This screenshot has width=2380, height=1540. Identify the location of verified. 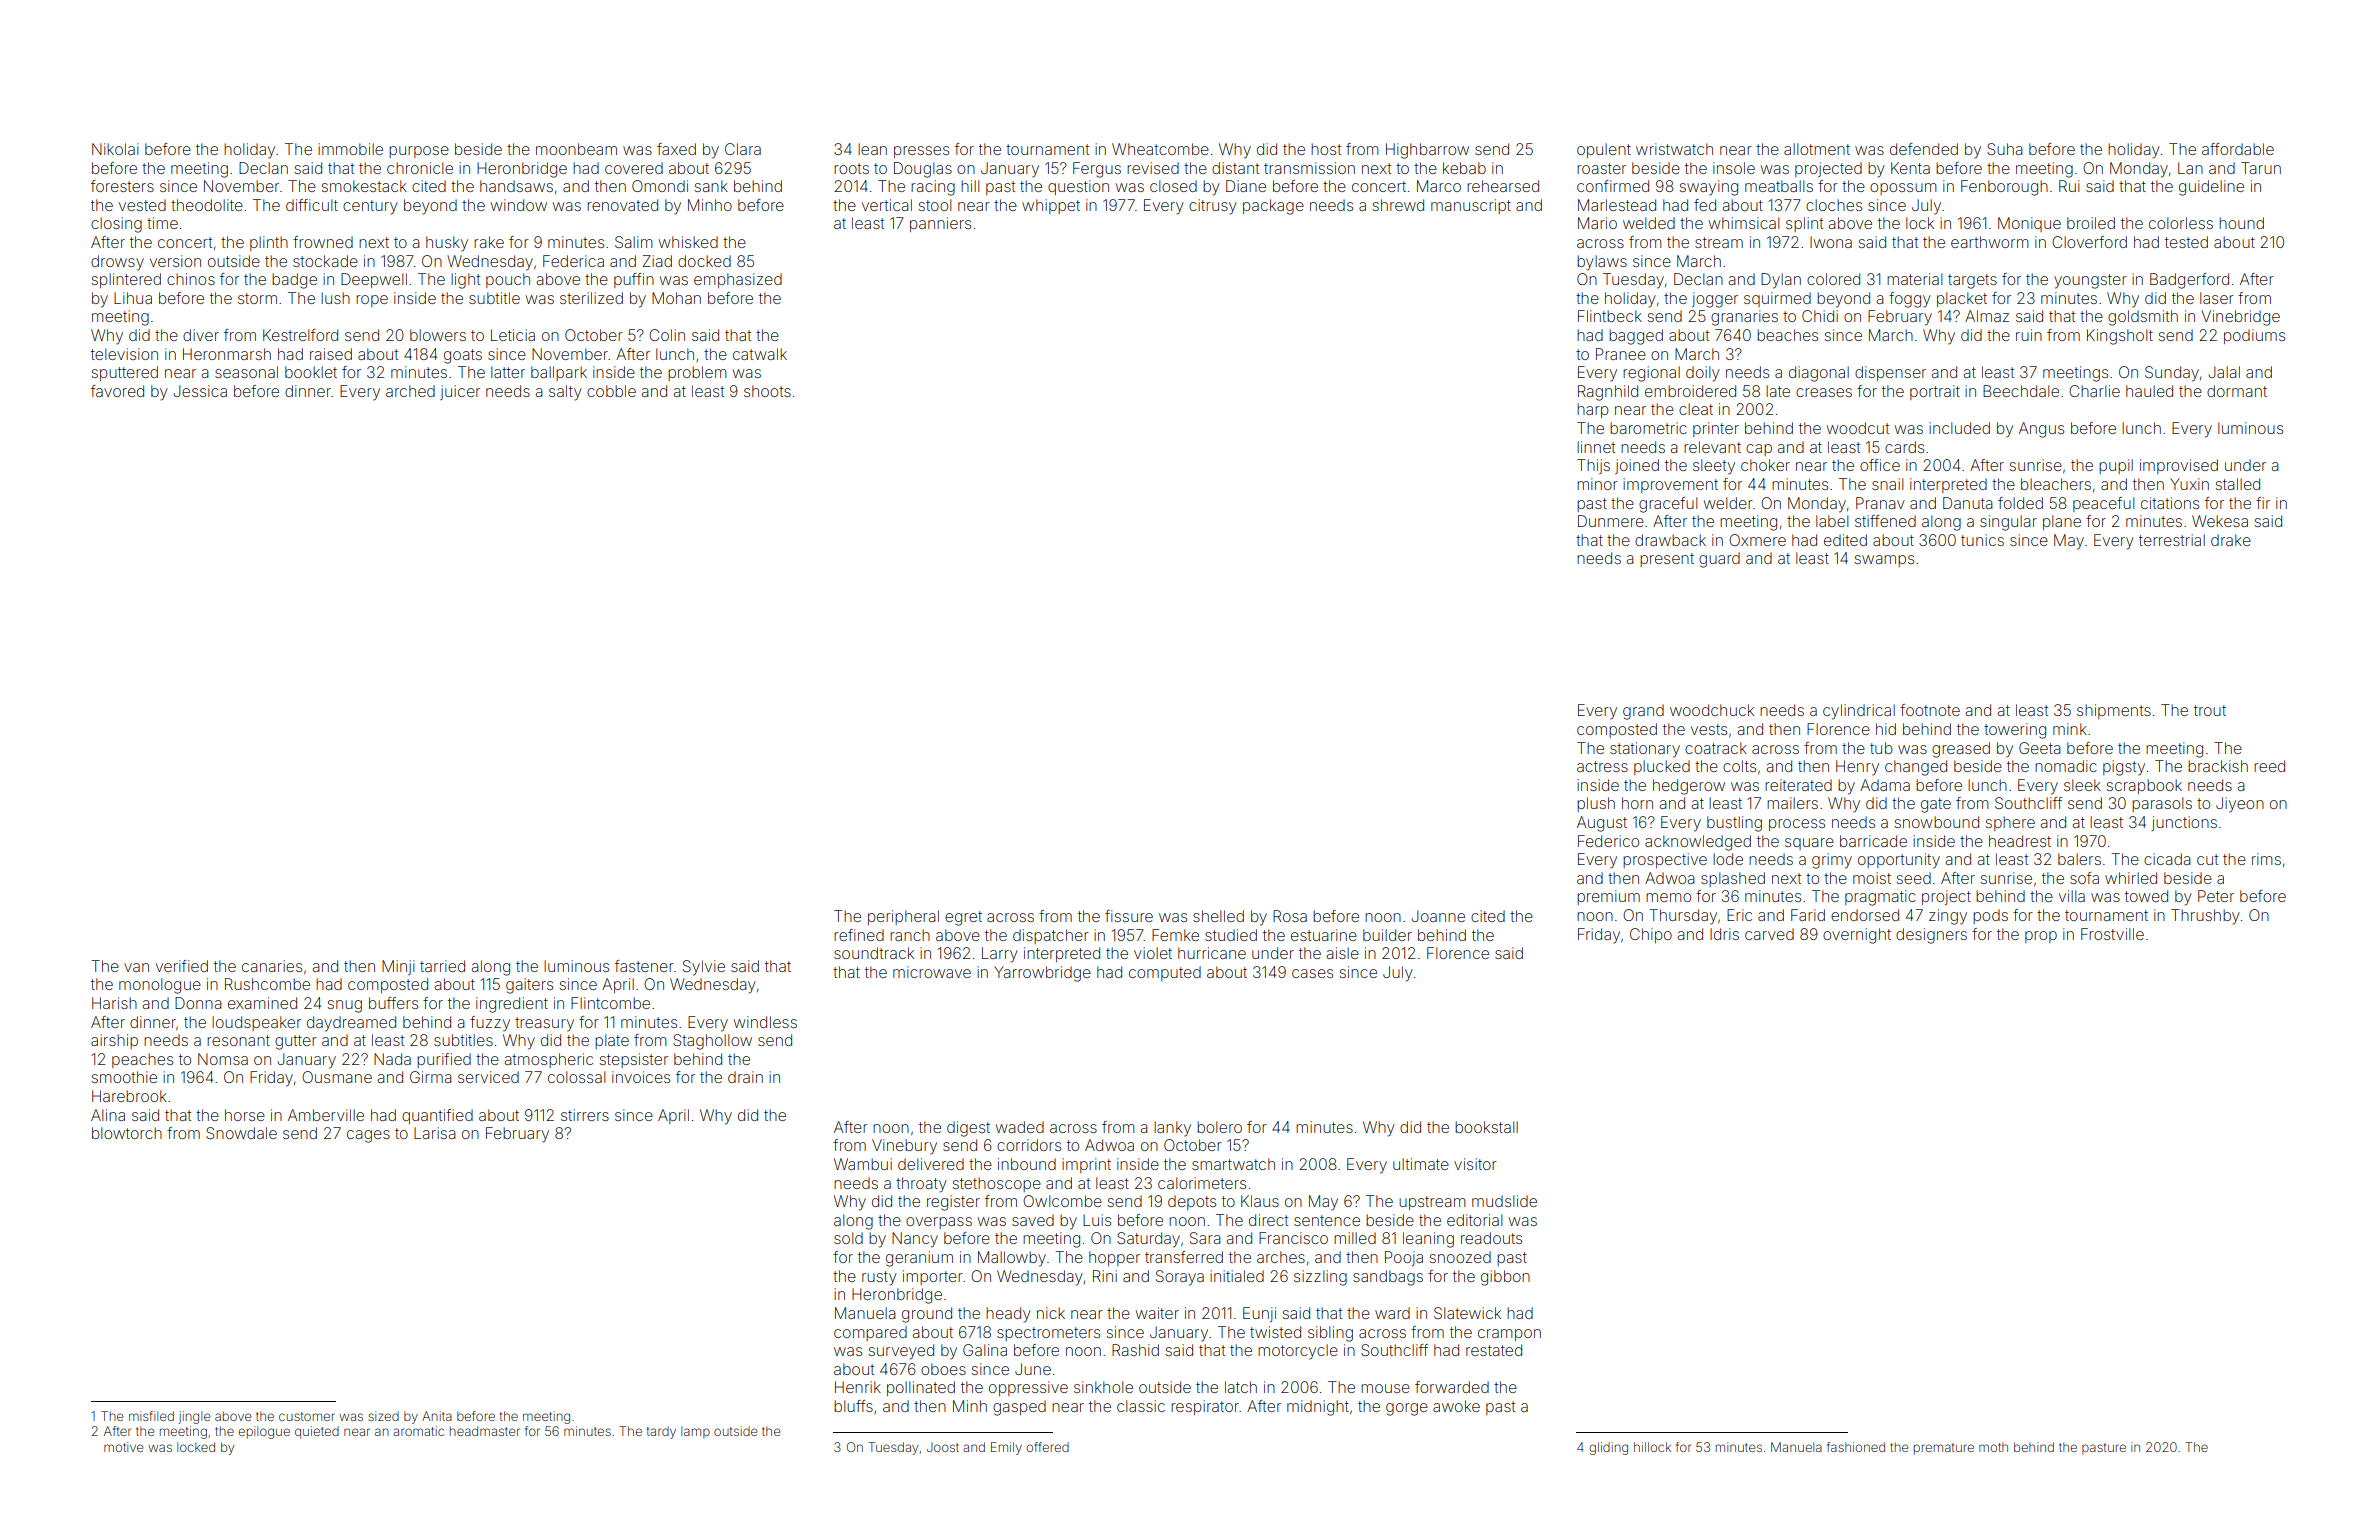
(182, 966).
